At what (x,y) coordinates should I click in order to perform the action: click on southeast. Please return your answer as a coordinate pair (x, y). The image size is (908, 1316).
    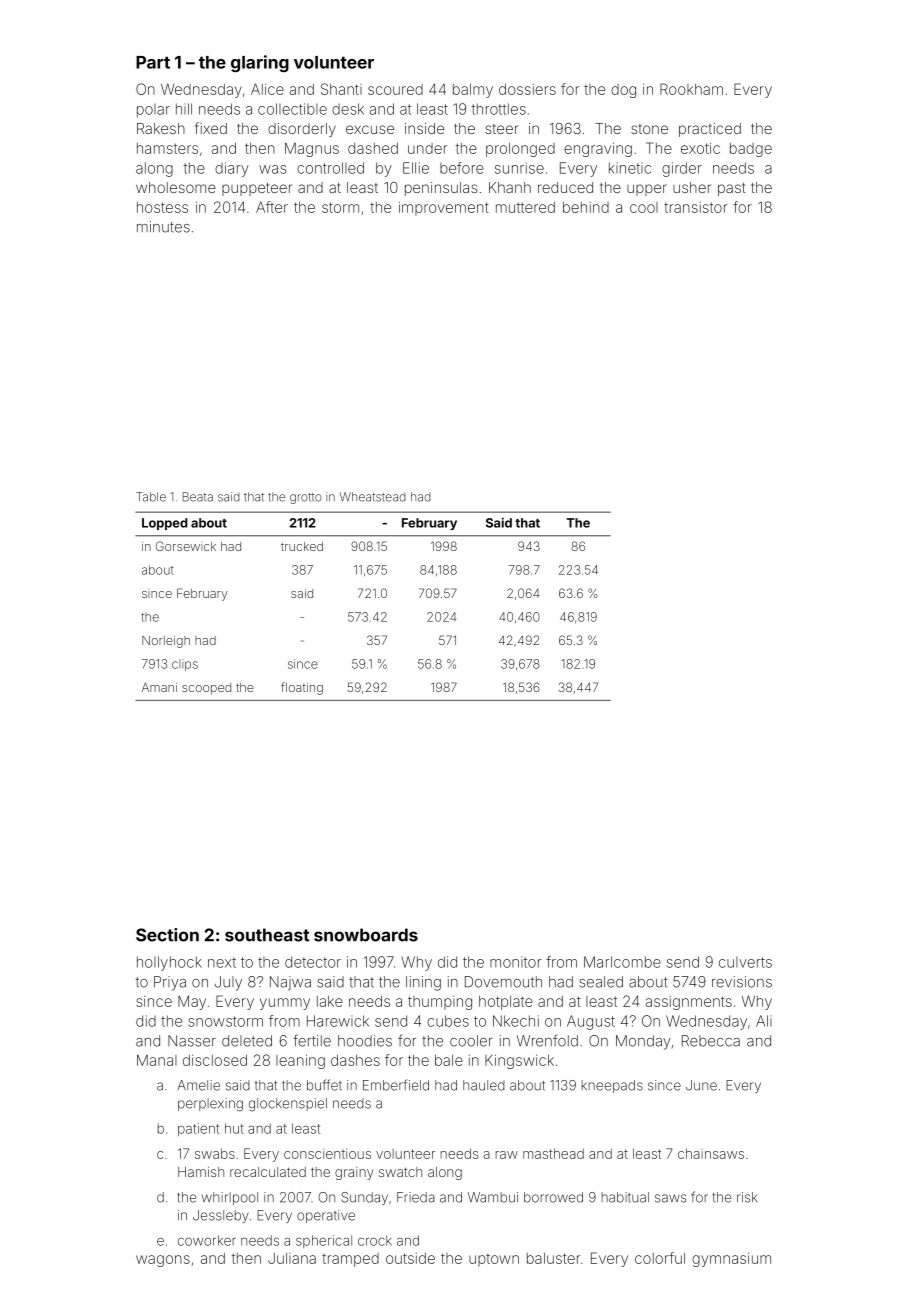
    Looking at the image, I should click on (267, 935).
